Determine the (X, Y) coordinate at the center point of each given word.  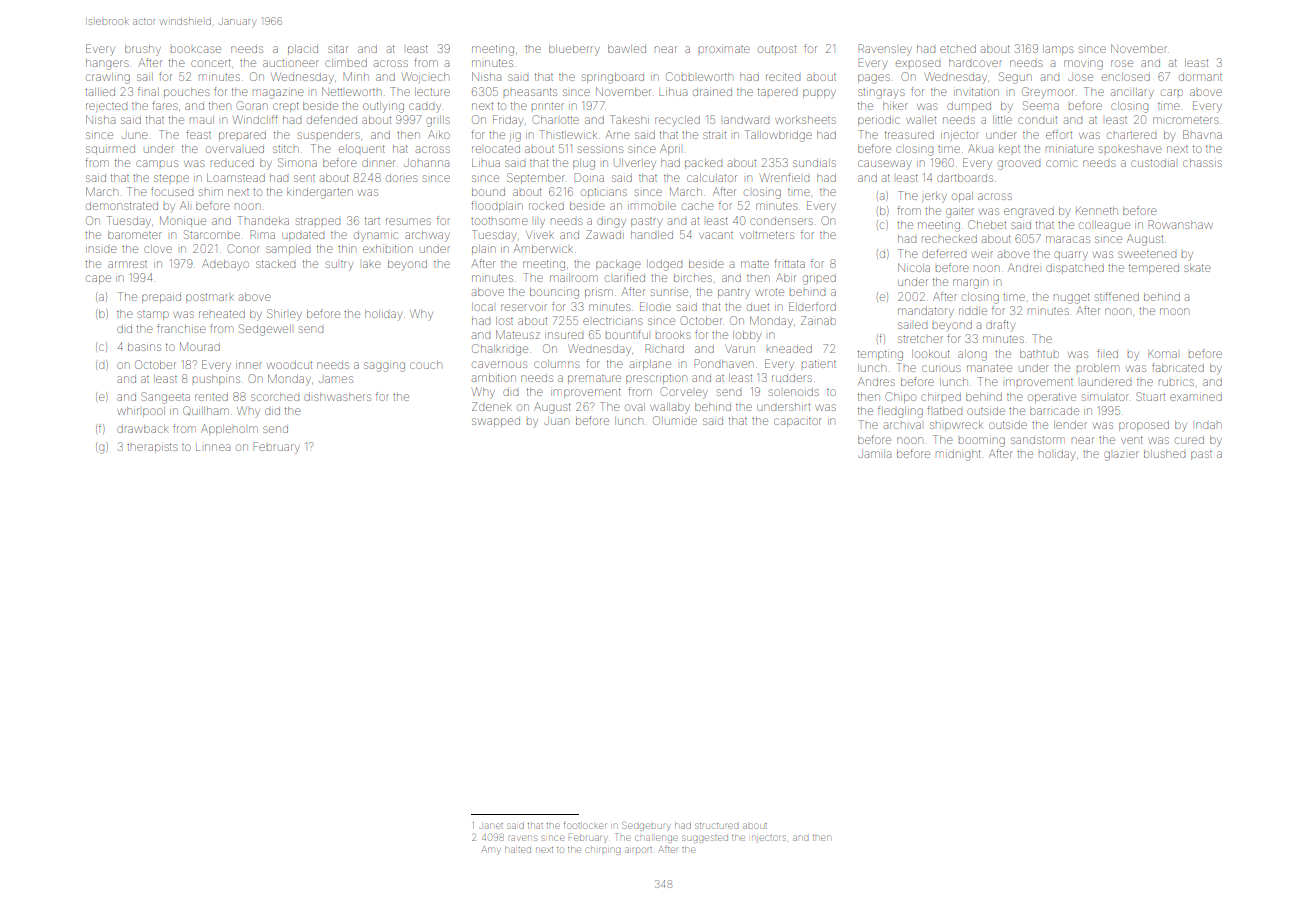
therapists (152, 447)
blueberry (574, 50)
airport (638, 850)
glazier (1121, 456)
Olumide (675, 420)
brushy (143, 50)
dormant (1200, 77)
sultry (339, 266)
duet (758, 307)
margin (970, 284)
